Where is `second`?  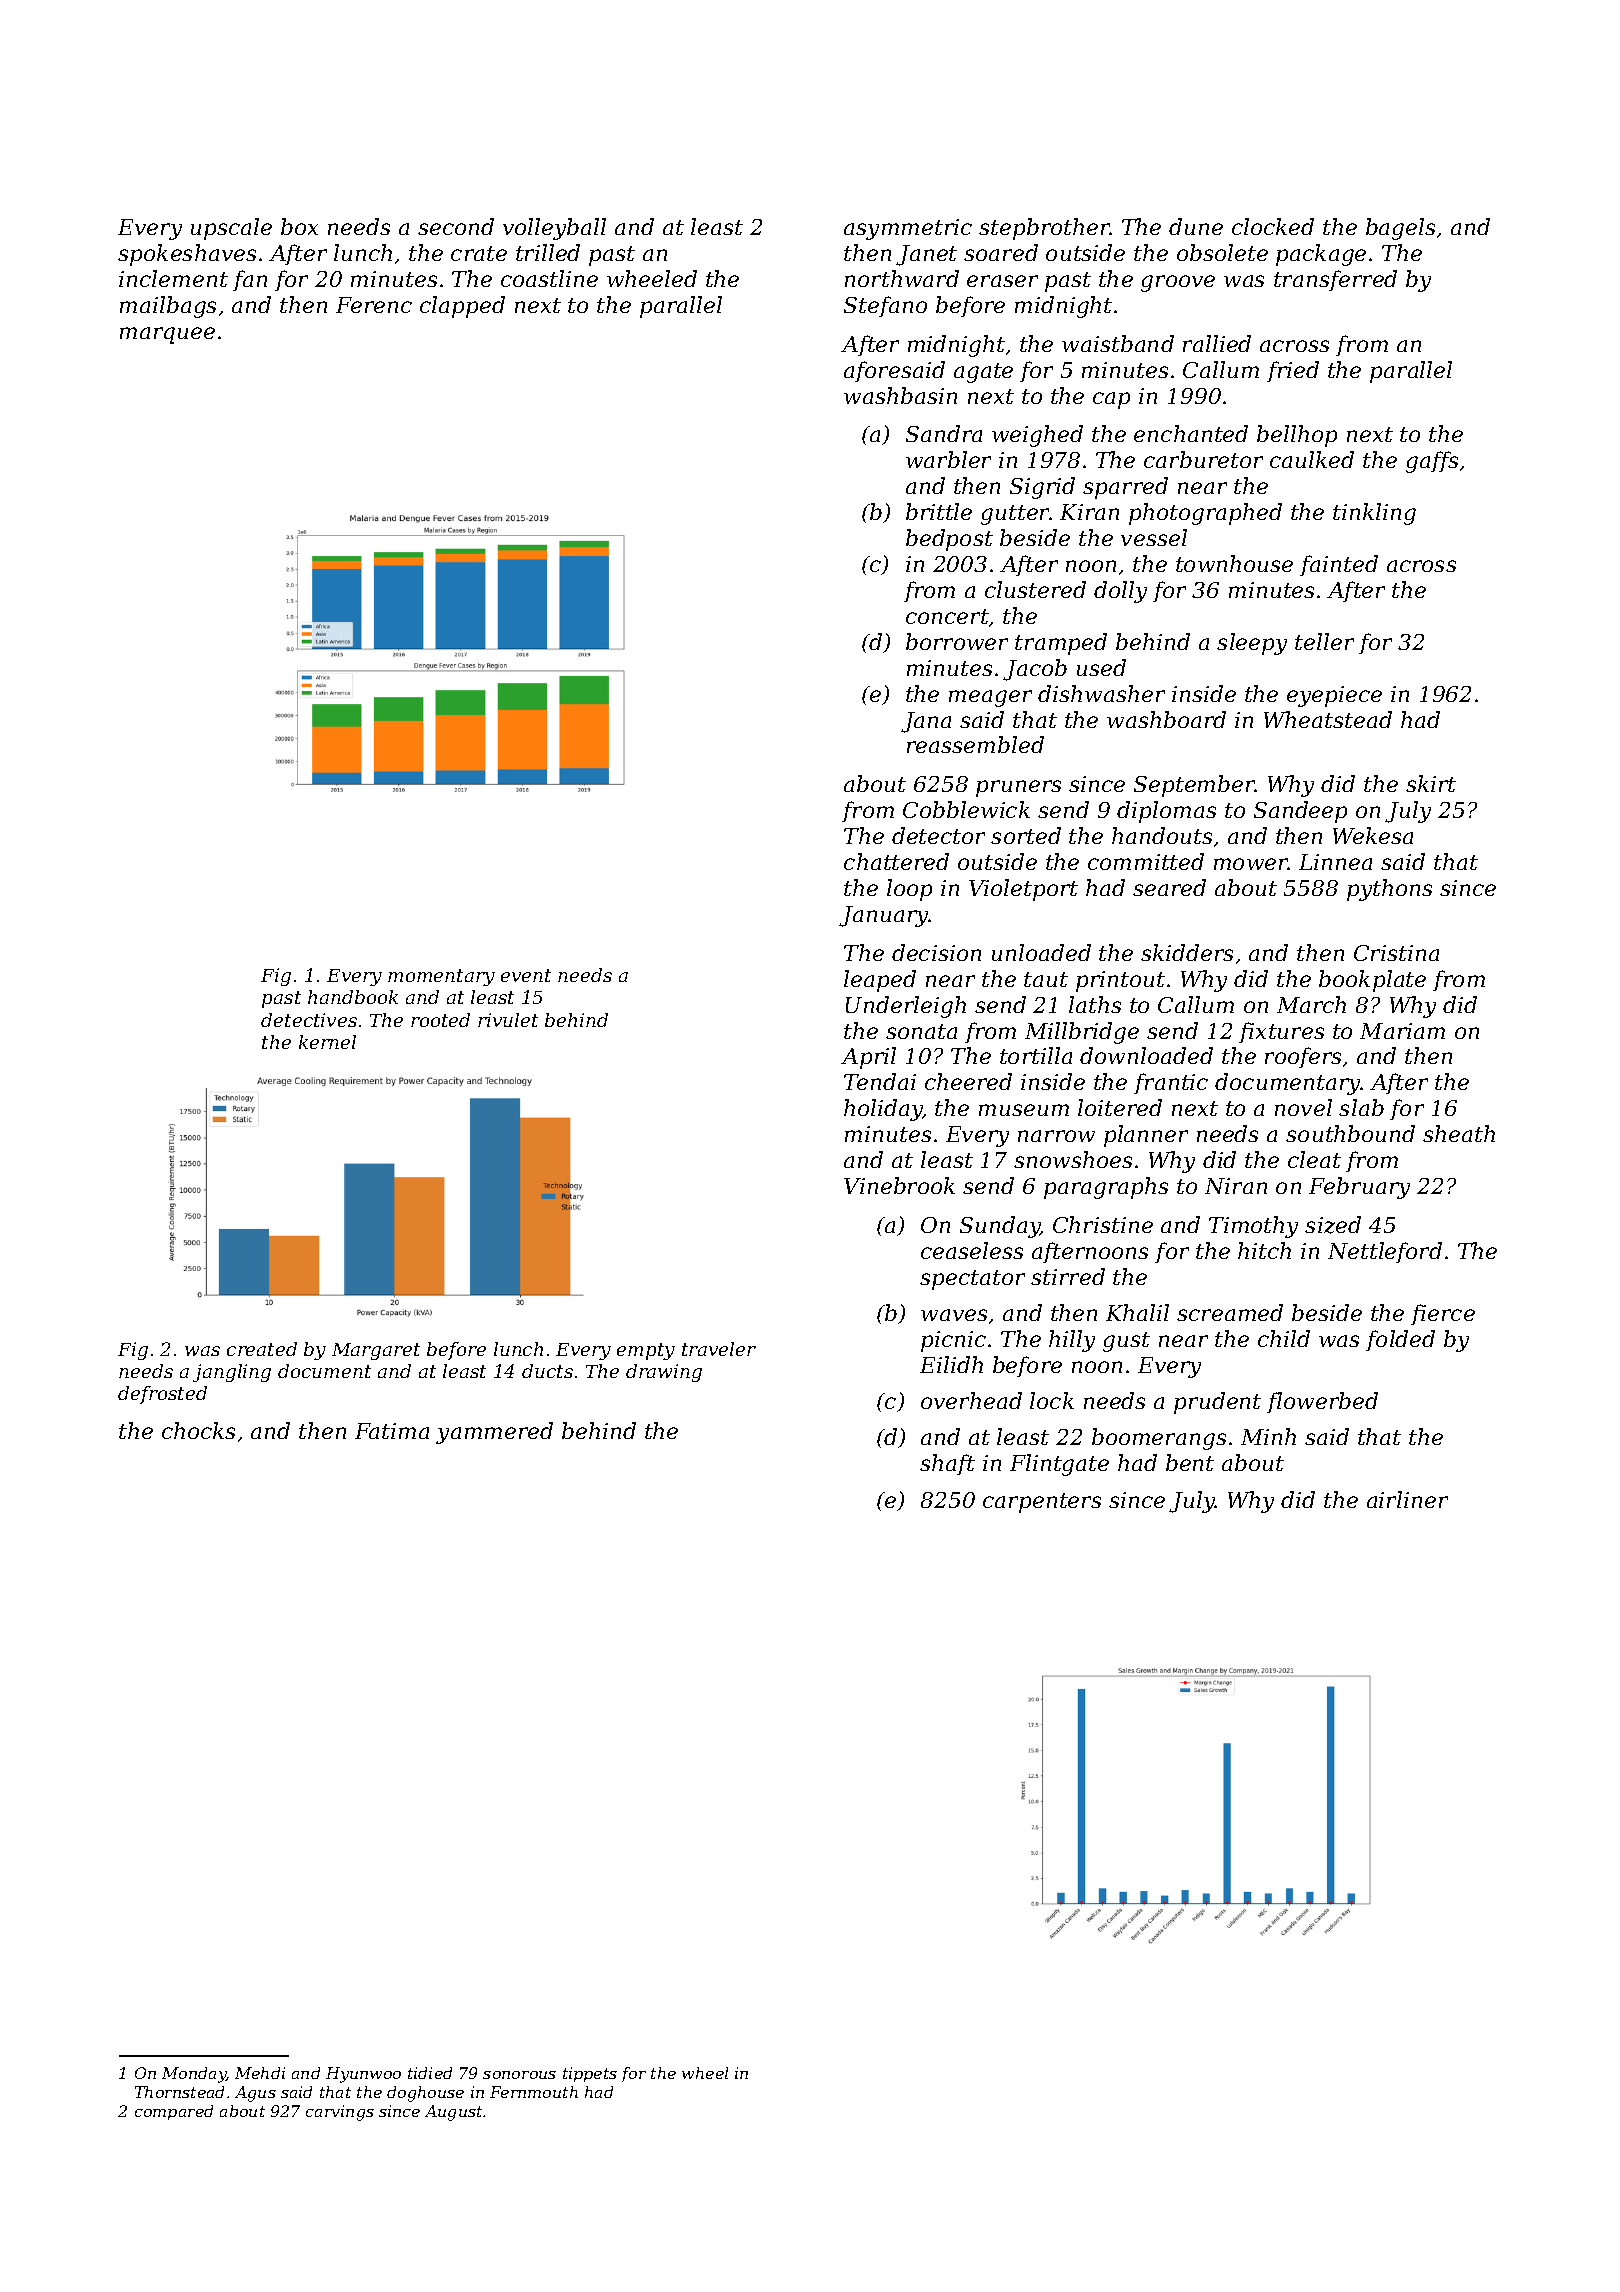 second is located at coordinates (456, 226).
